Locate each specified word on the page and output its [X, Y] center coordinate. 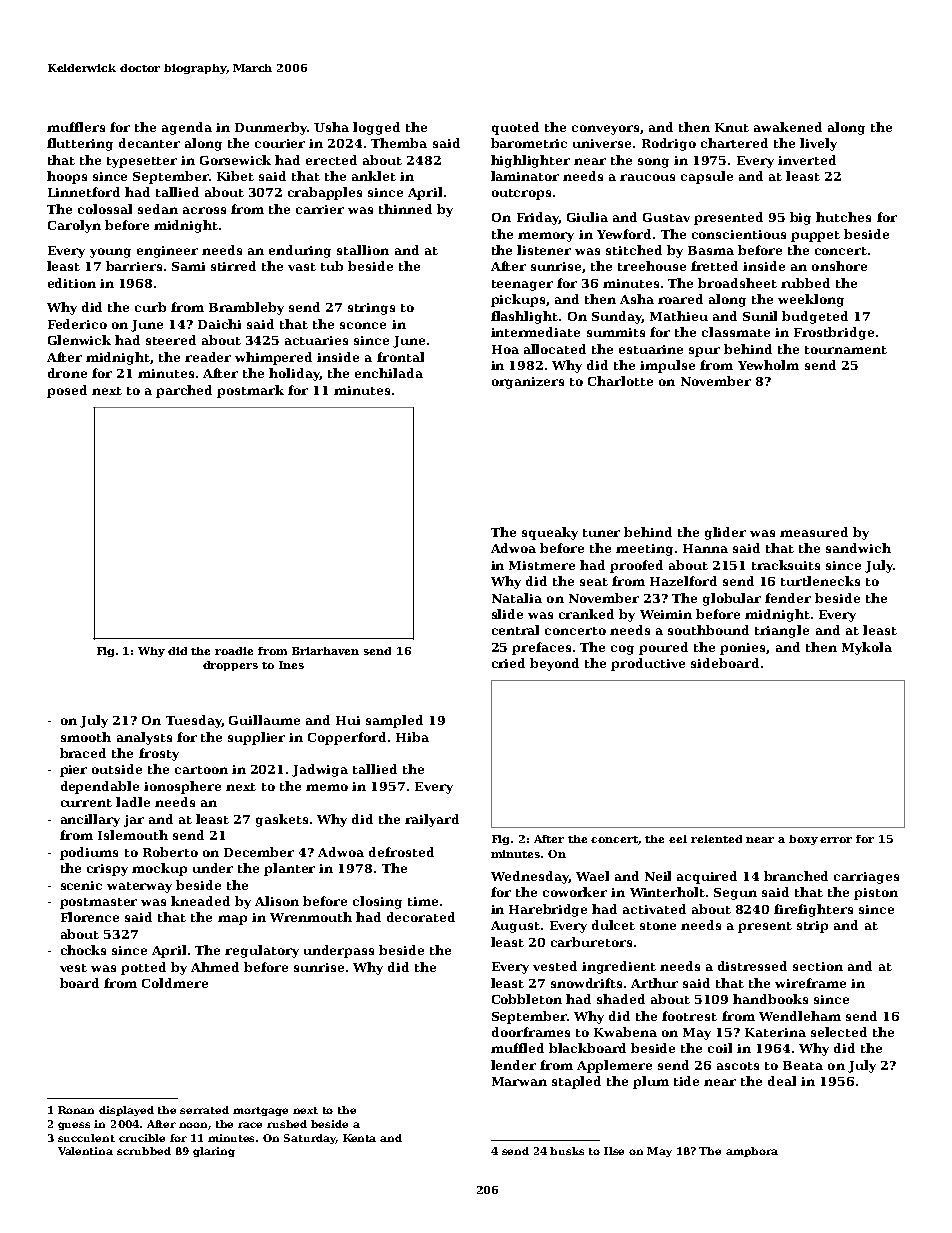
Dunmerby [271, 128]
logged [376, 128]
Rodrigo [669, 144]
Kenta [359, 1138]
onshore [839, 266]
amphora [752, 1152]
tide [686, 1081]
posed [67, 391]
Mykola [867, 648]
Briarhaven [325, 651]
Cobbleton [527, 999]
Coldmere [175, 983]
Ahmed [215, 967]
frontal [400, 357]
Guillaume [264, 720]
